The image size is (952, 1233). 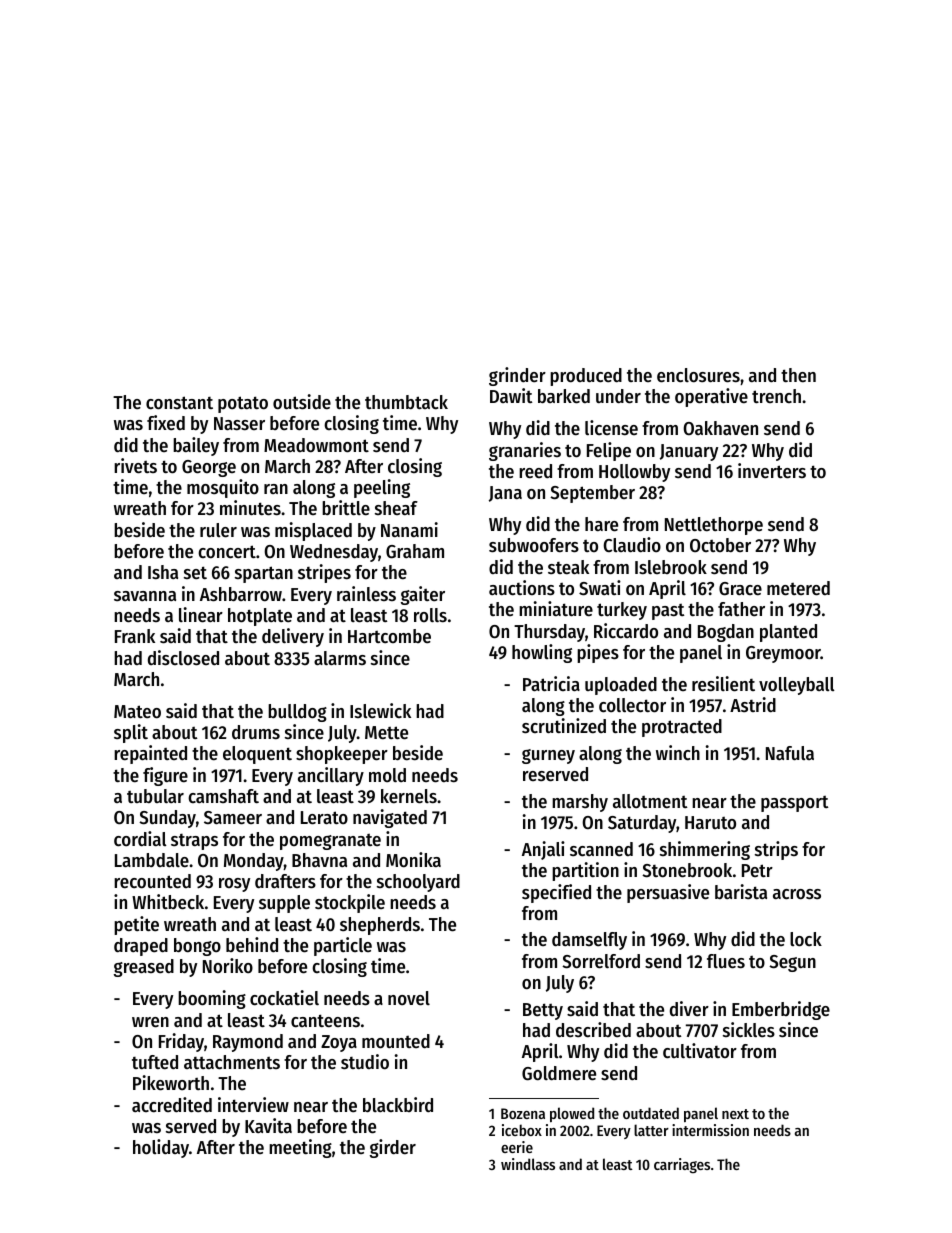 I want to click on misplaced, so click(x=313, y=531).
